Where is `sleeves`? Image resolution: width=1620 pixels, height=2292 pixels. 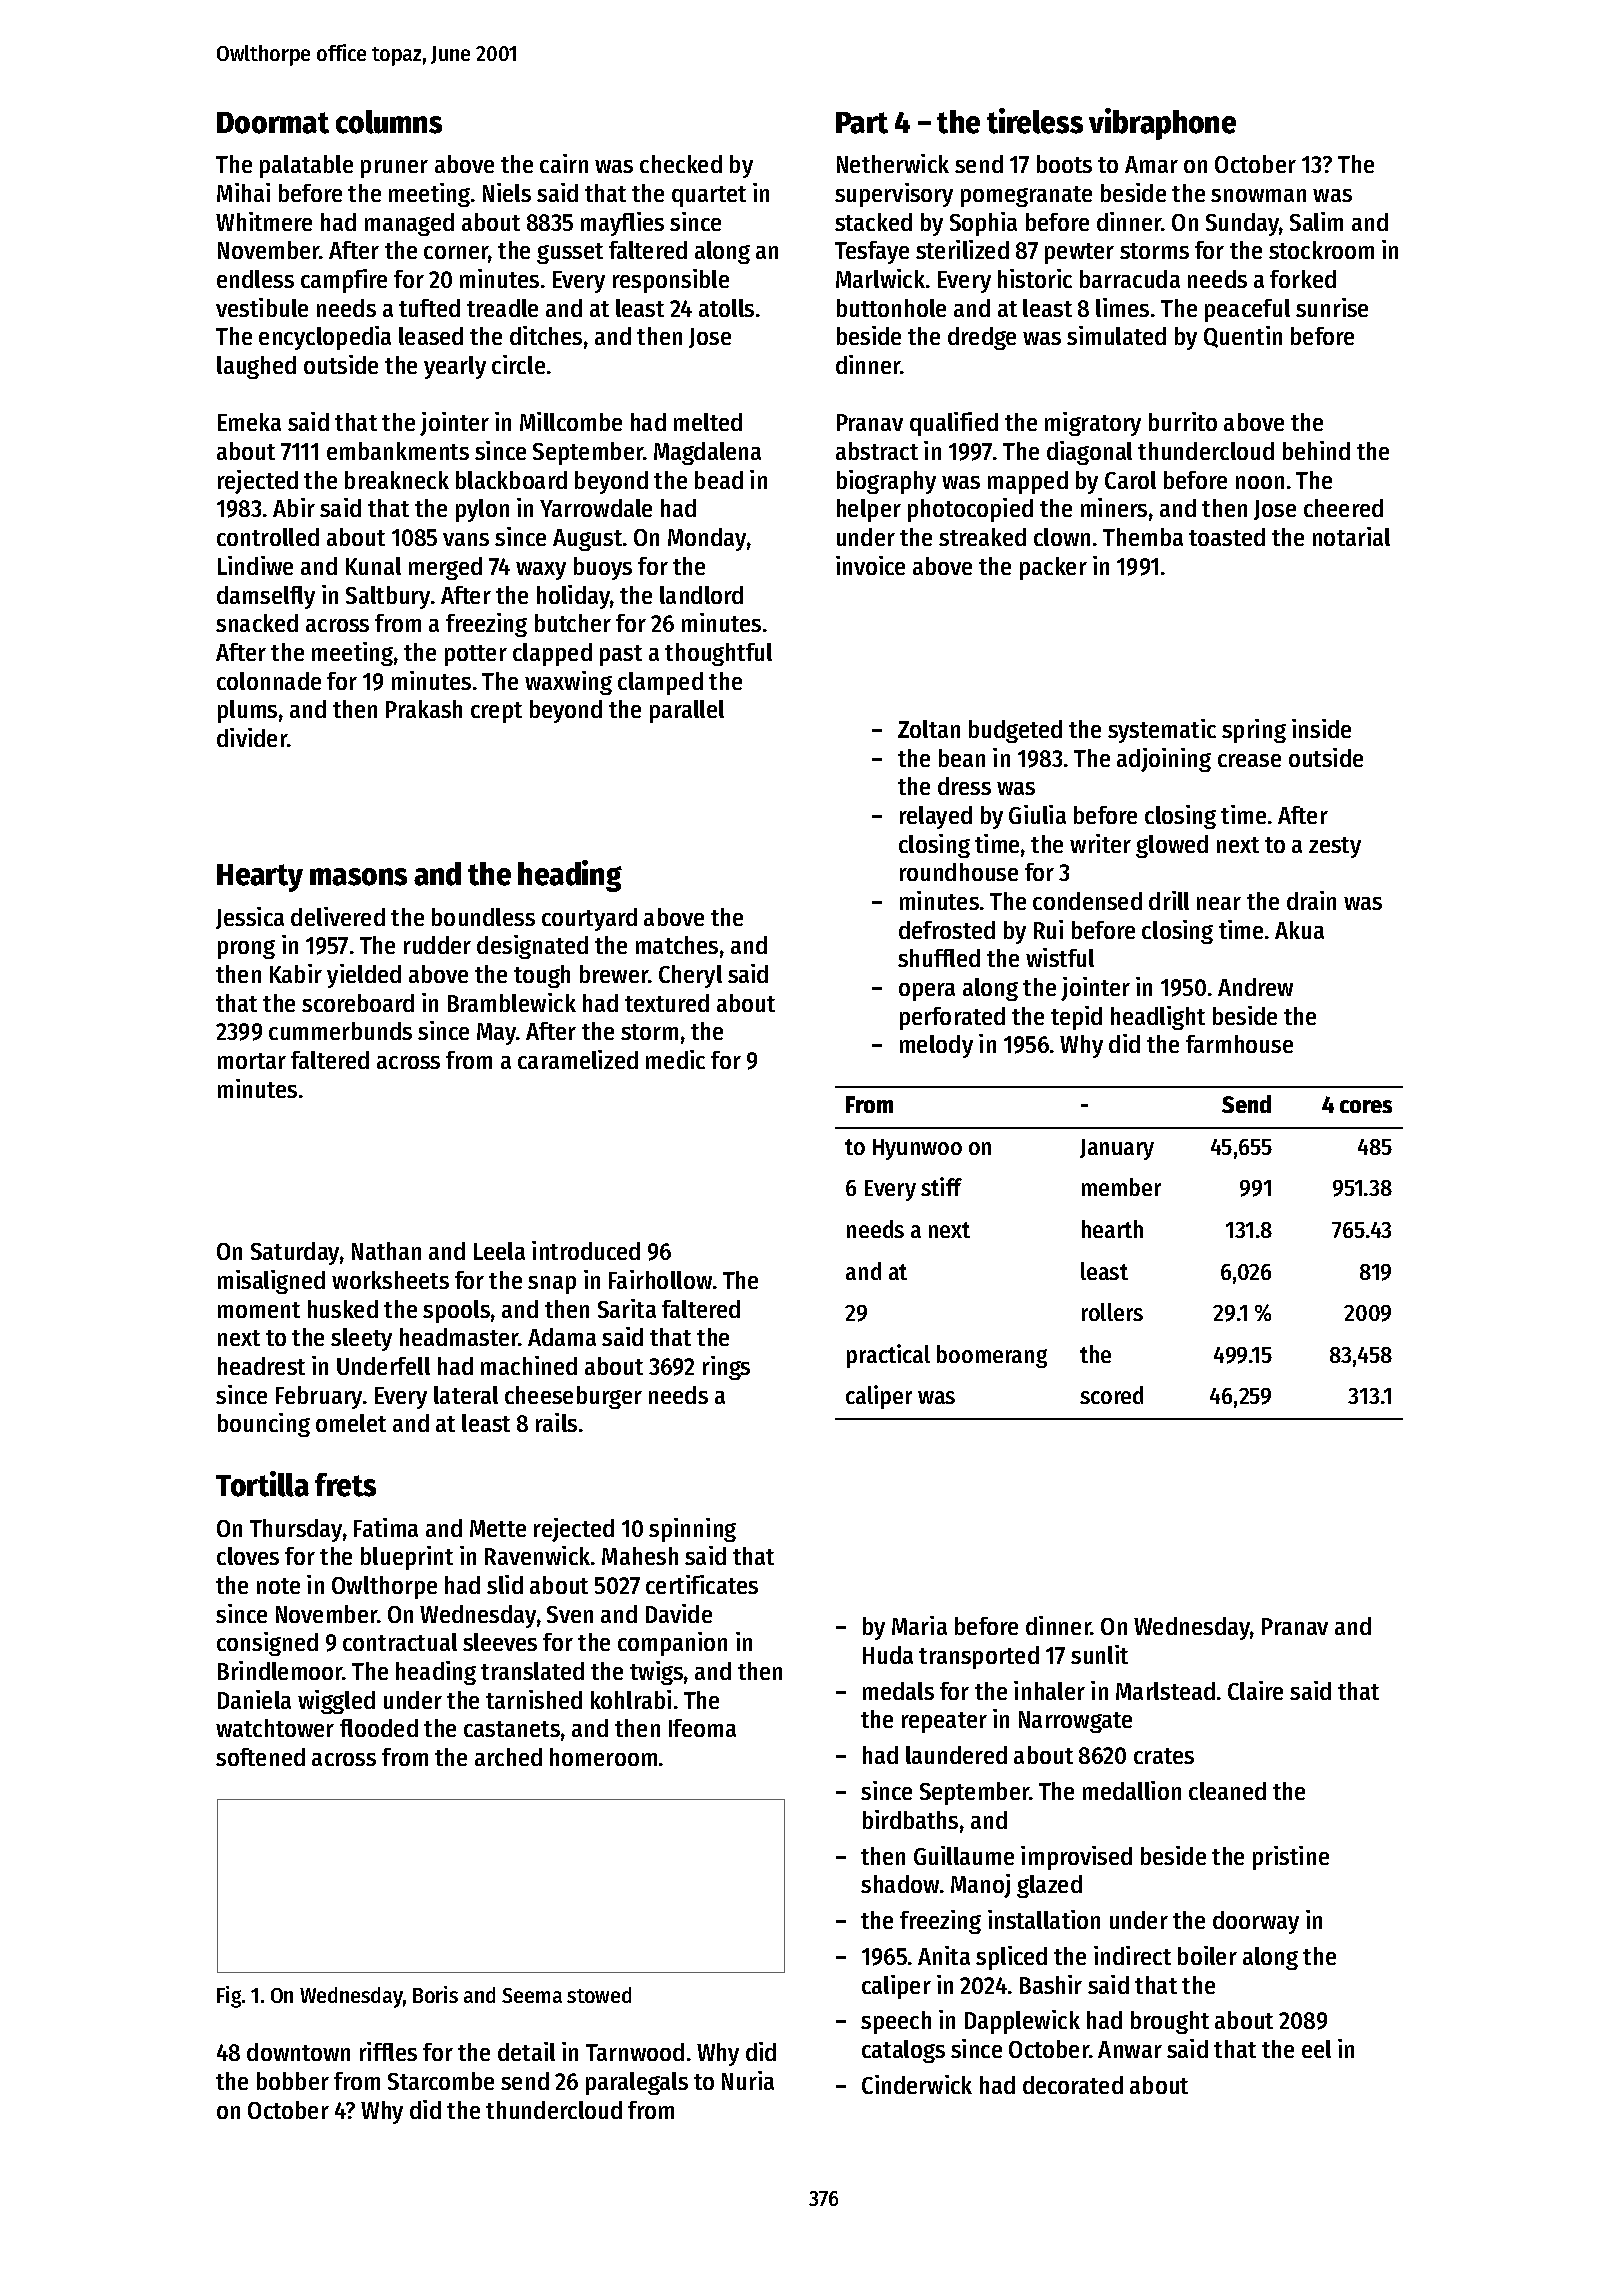
sleeves is located at coordinates (500, 1642).
